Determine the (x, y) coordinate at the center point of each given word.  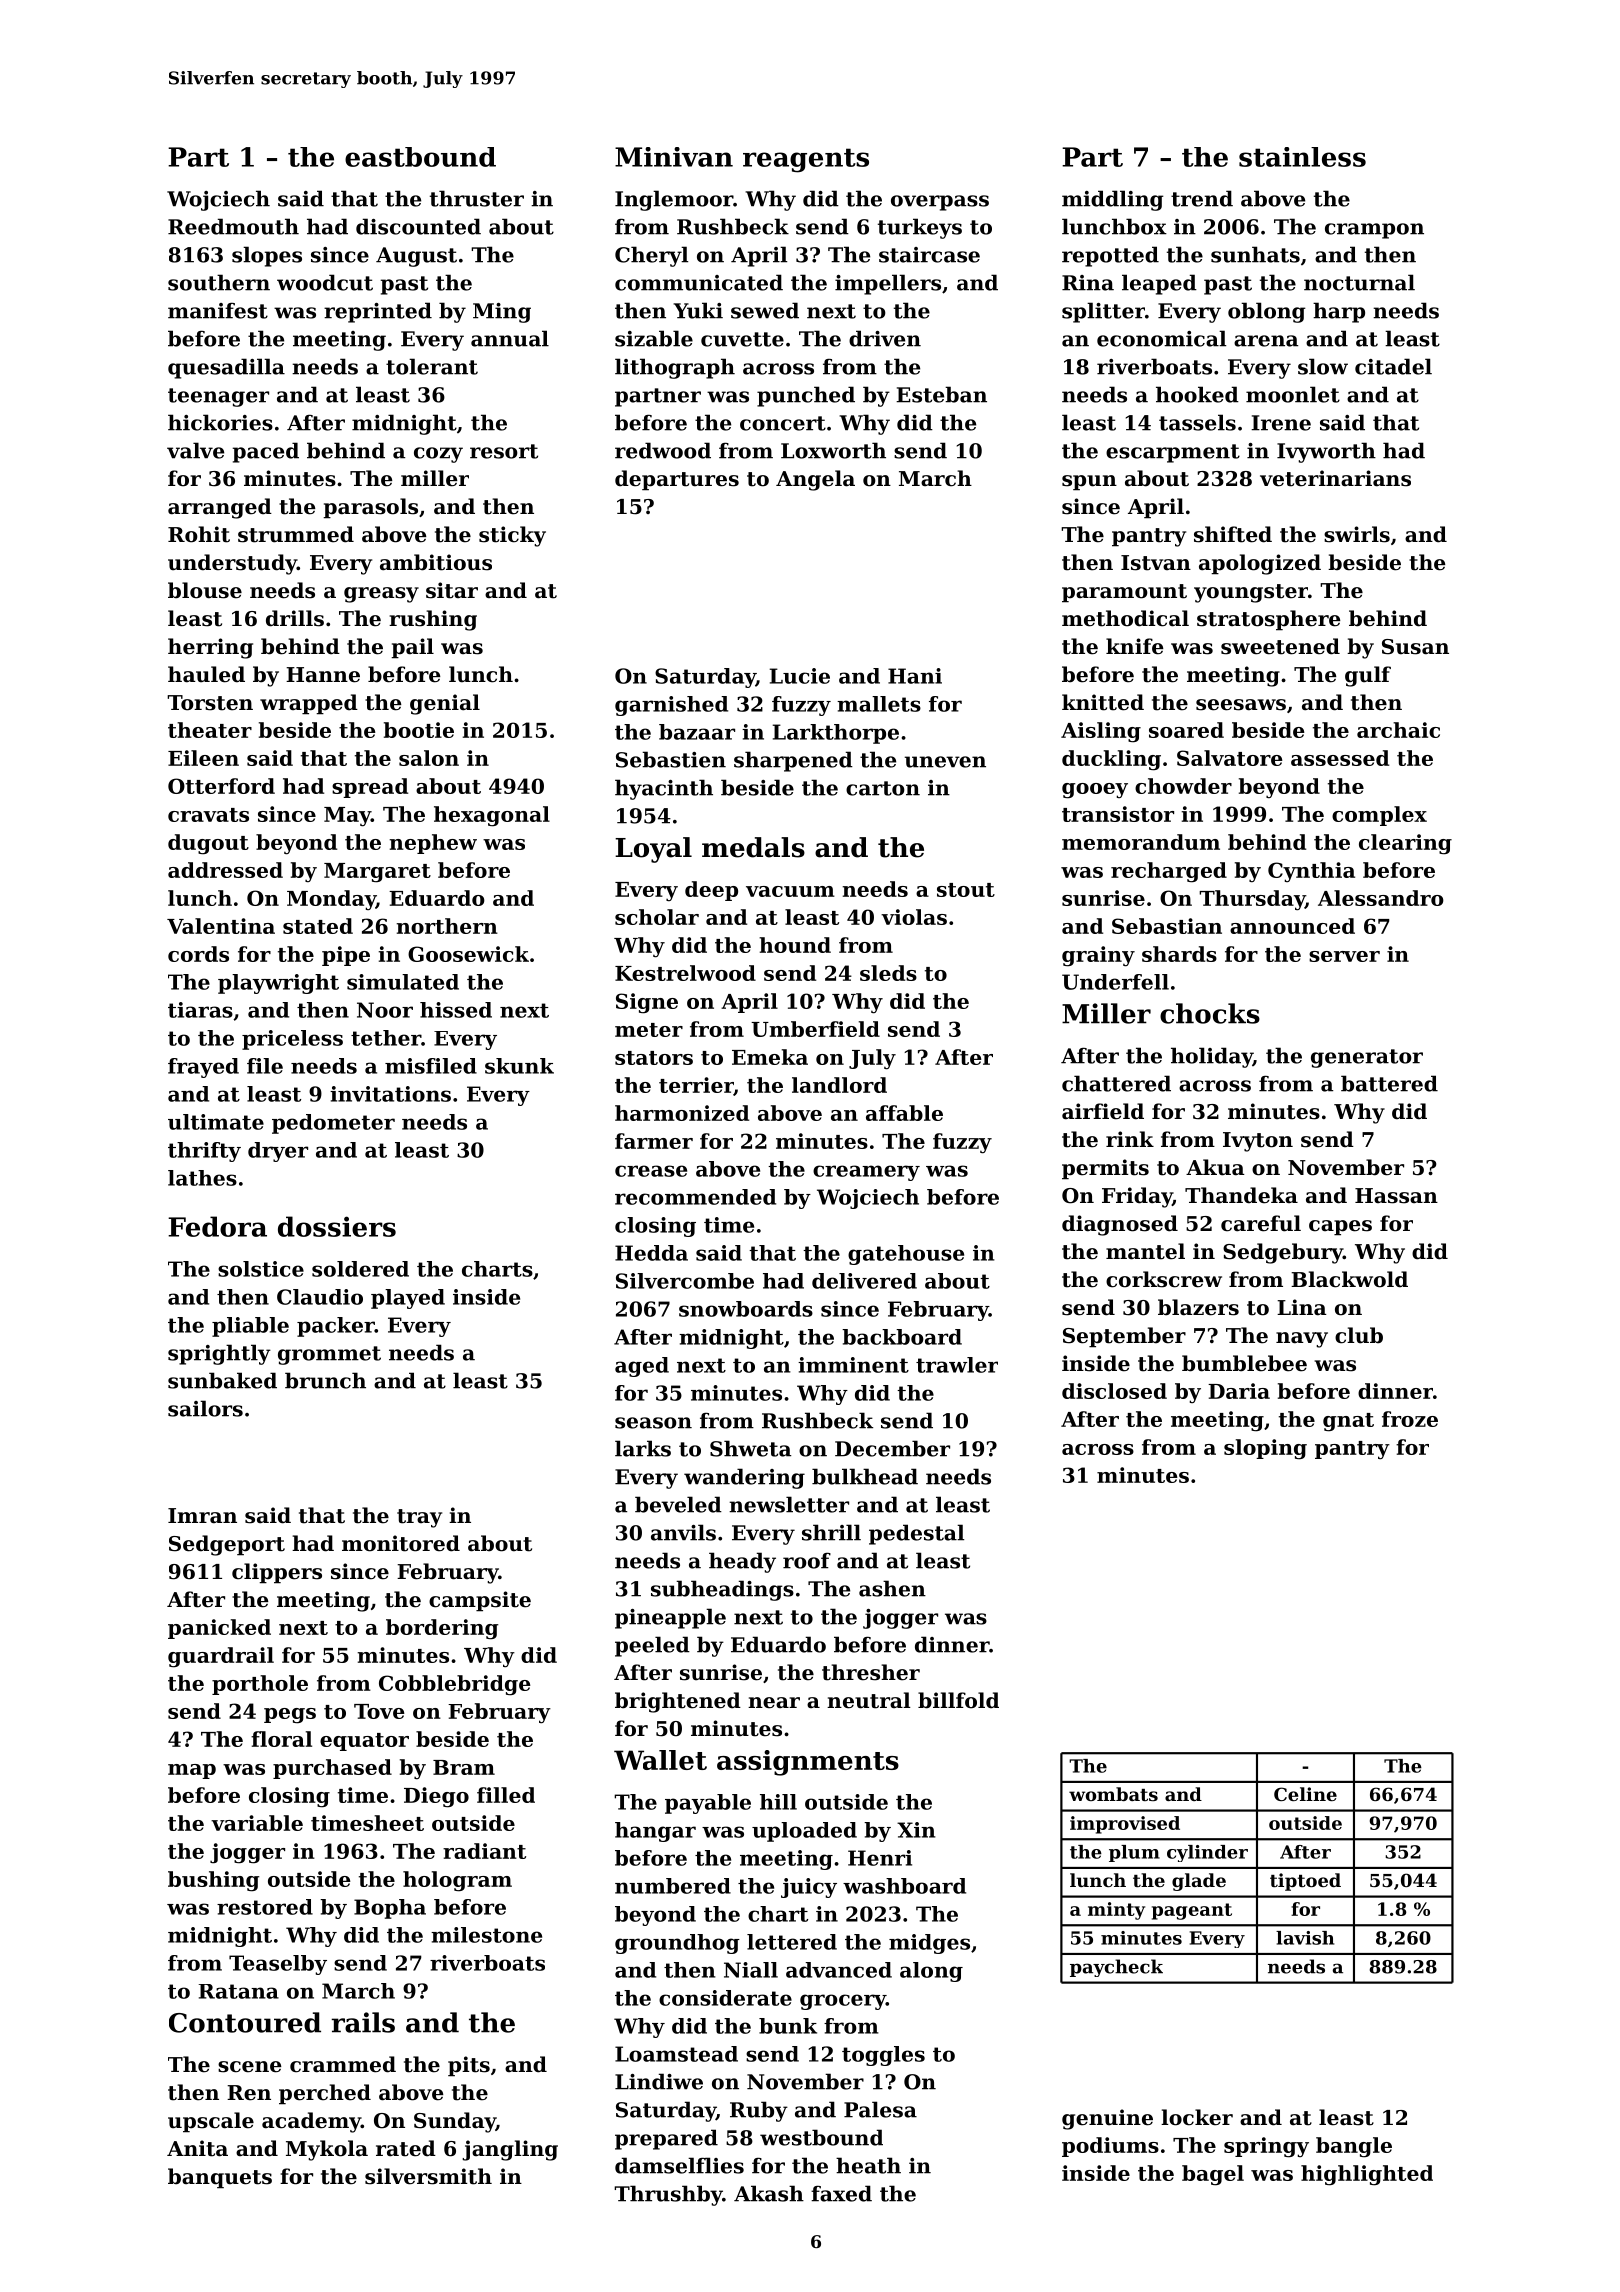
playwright (278, 984)
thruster (477, 198)
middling (1113, 200)
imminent (853, 1365)
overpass (940, 203)
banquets (220, 2178)
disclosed (1114, 1391)
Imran (202, 1516)
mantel (1145, 1251)
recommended (695, 1197)
